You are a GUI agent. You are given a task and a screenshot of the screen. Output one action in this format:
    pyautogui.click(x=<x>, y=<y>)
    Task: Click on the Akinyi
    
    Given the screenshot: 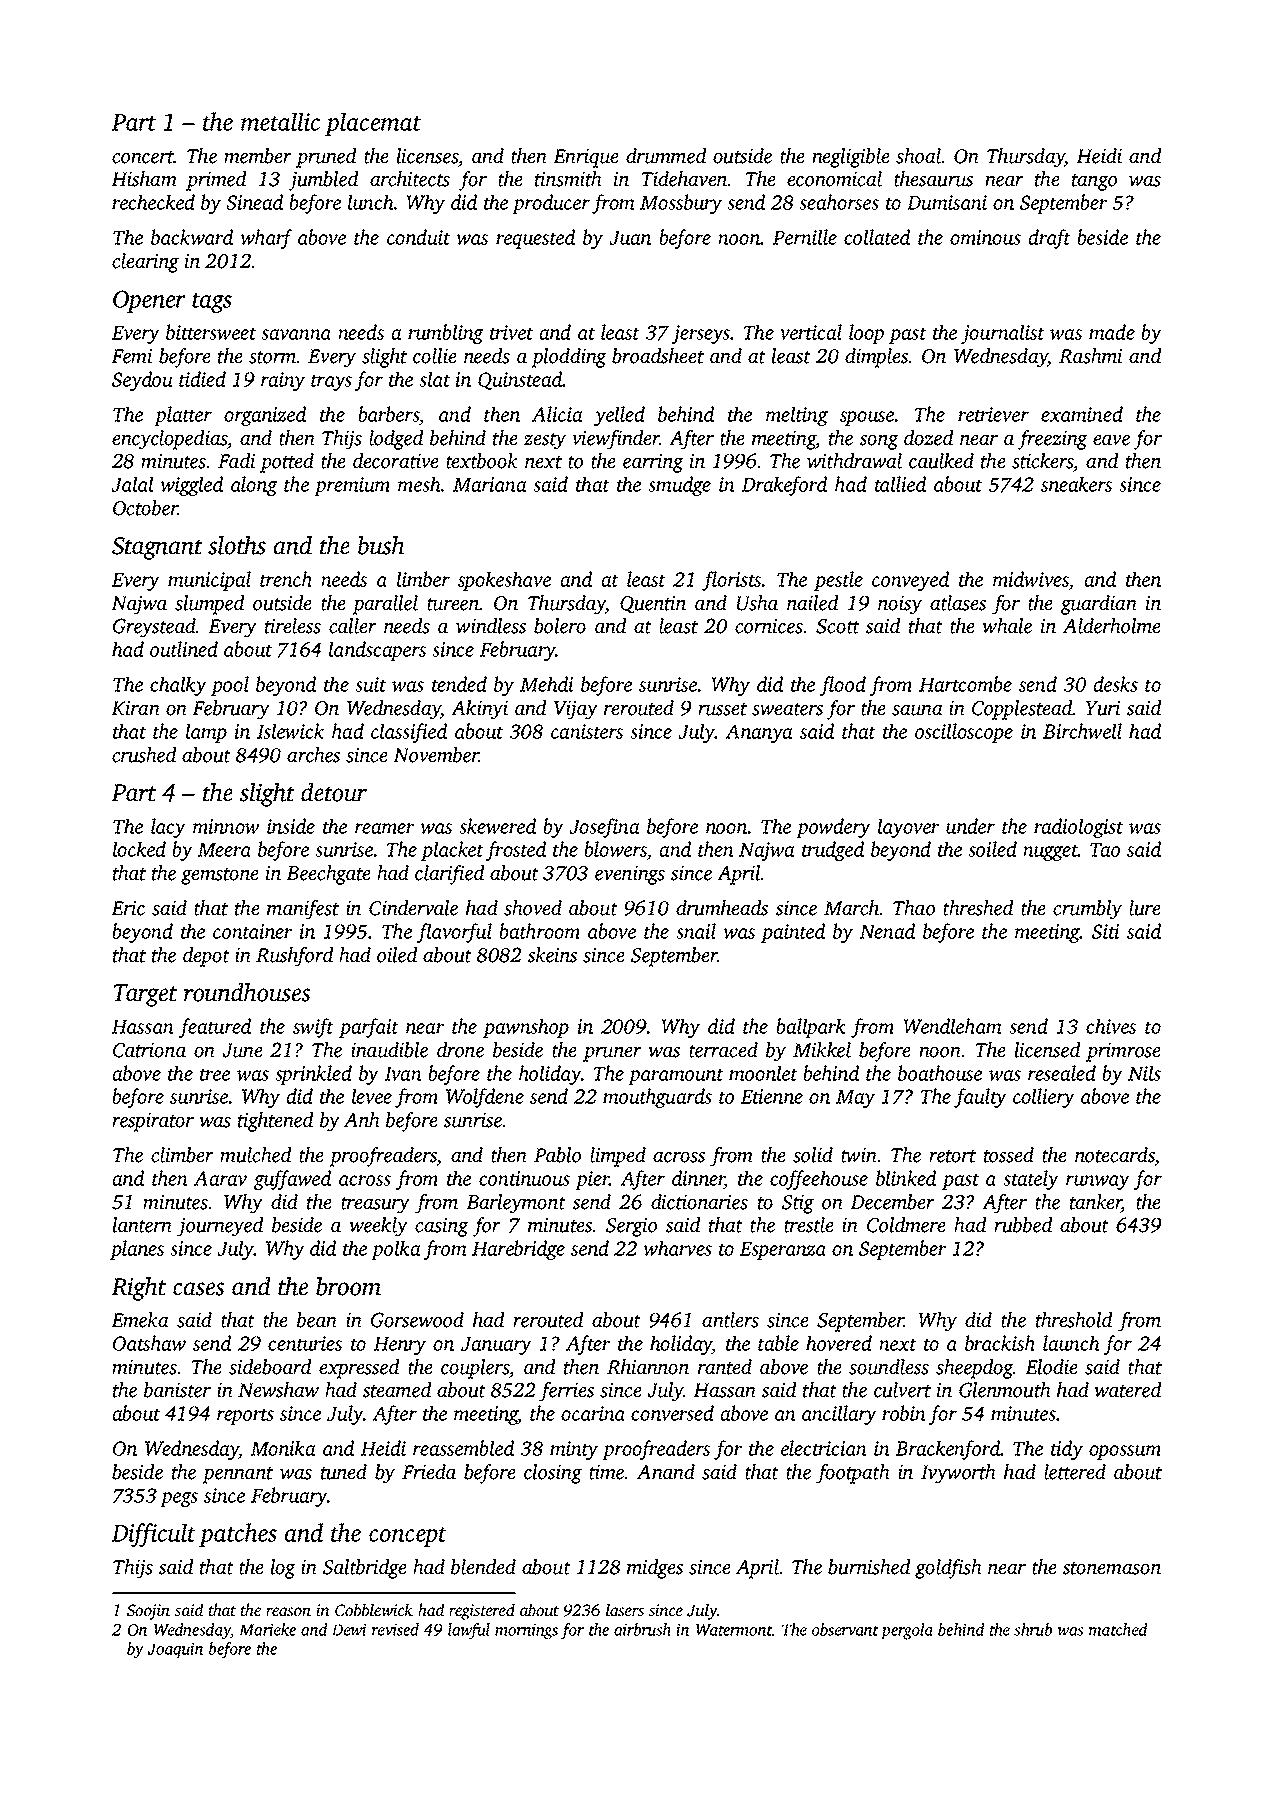 What is the action you would take?
    pyautogui.click(x=479, y=710)
